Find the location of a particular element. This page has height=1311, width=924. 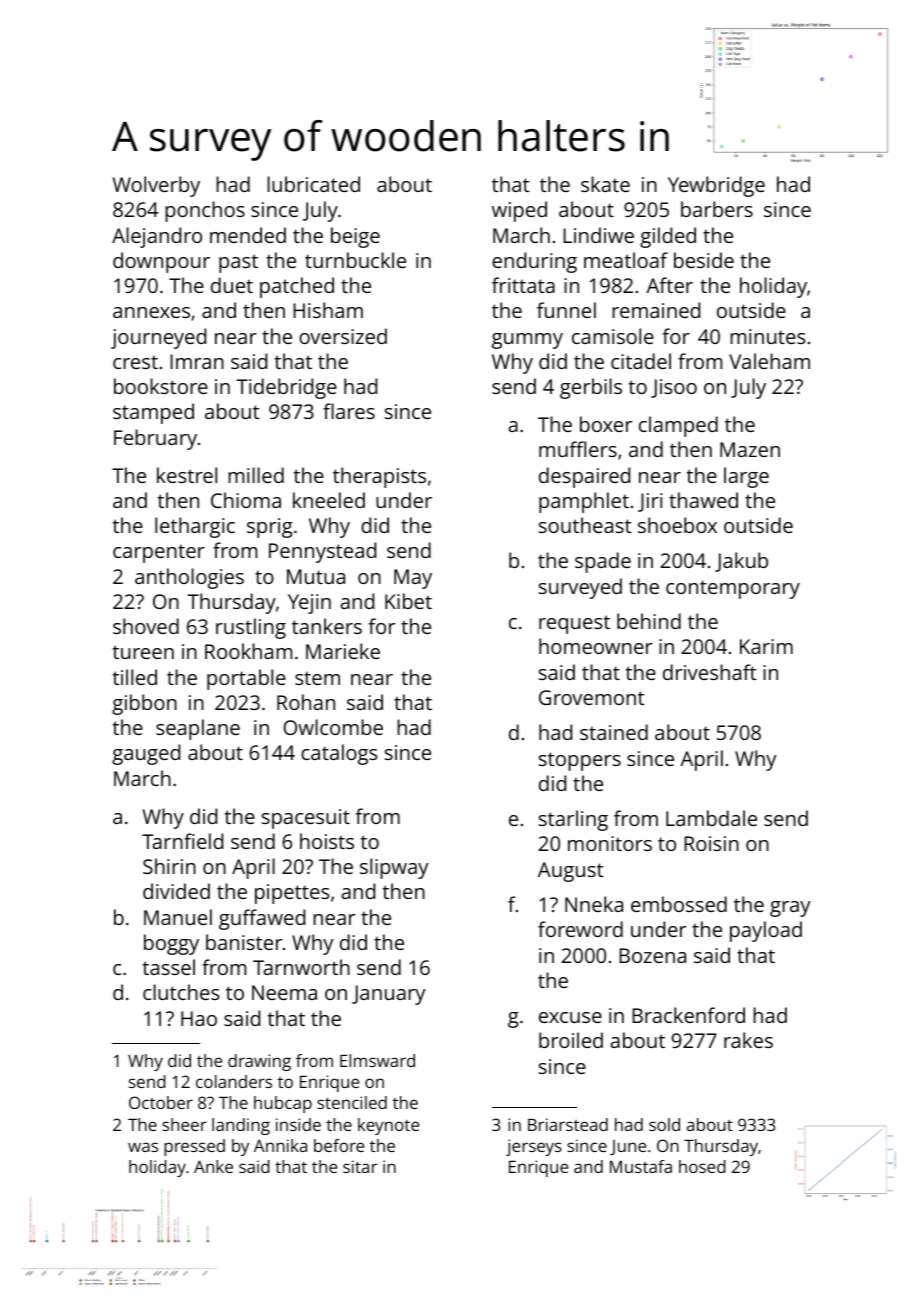

Tidebridge is located at coordinates (286, 388).
